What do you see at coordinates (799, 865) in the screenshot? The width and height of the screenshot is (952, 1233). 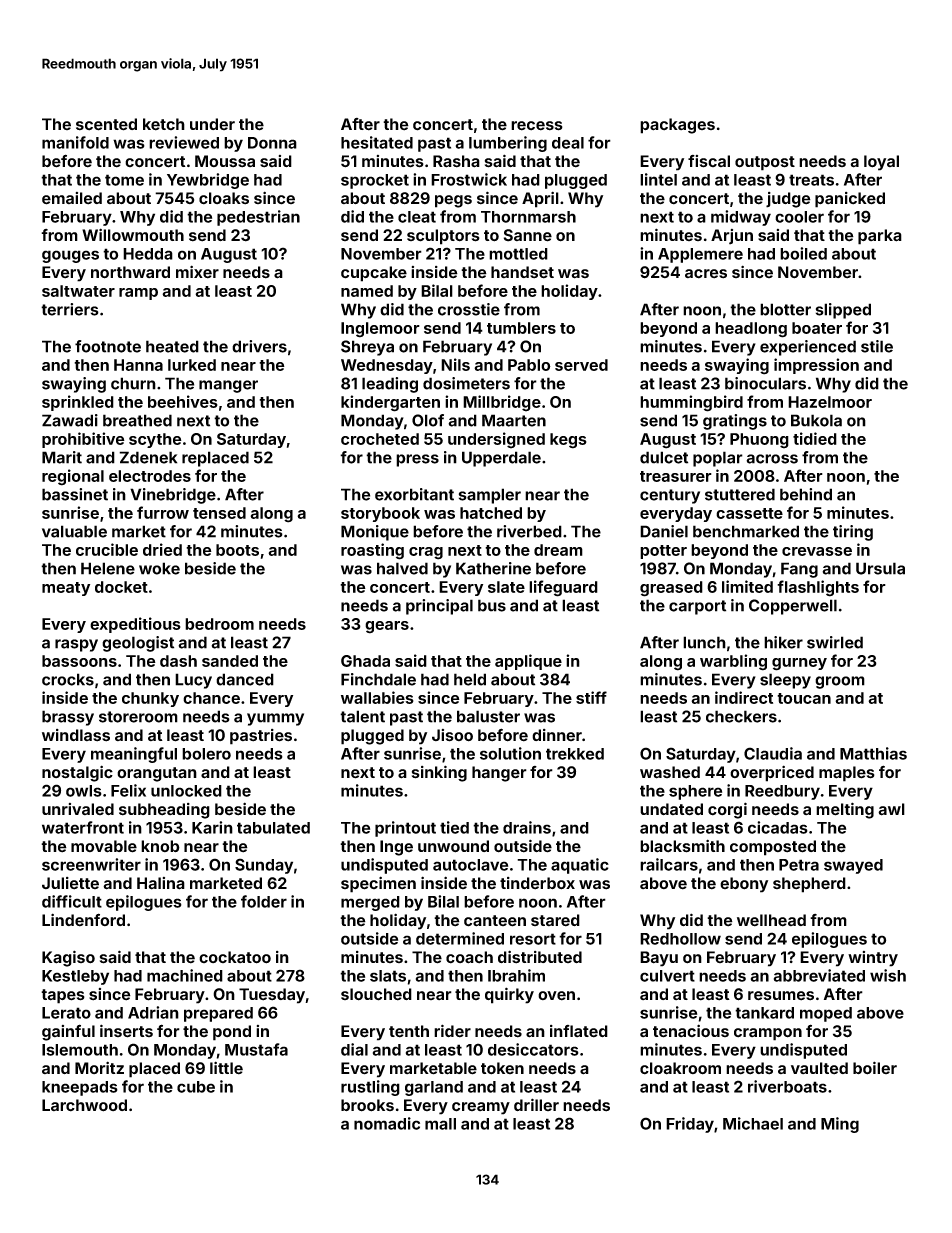 I see `Petra` at bounding box center [799, 865].
